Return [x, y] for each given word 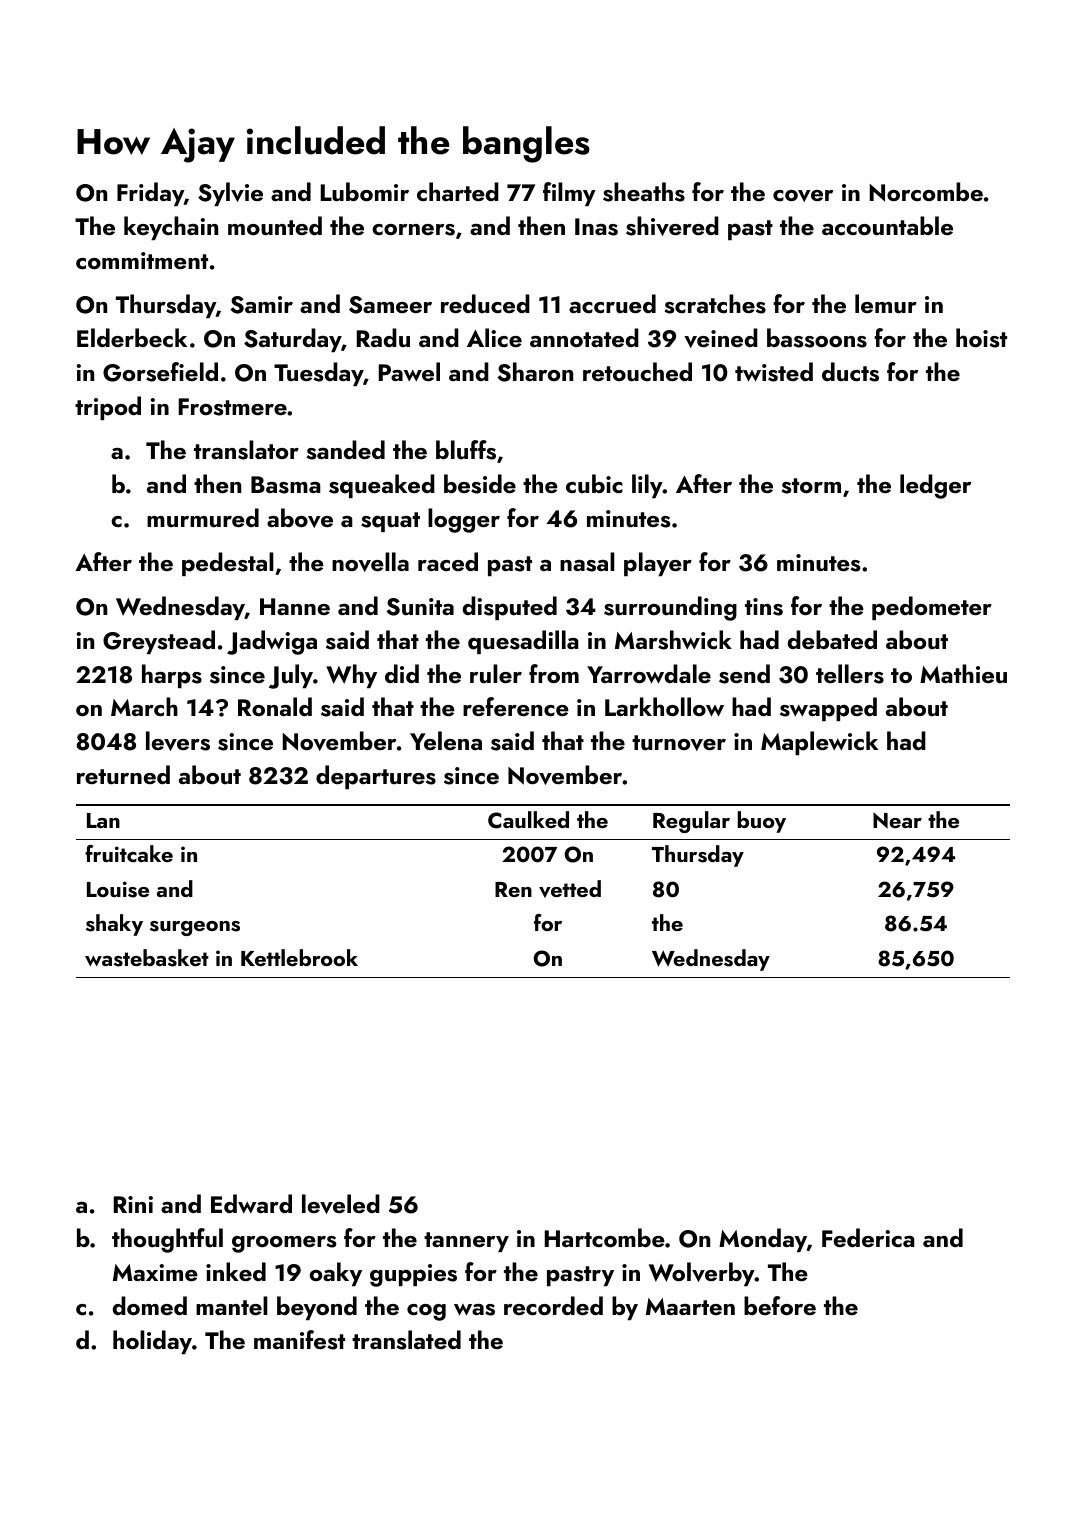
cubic [594, 484]
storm [811, 486]
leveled [341, 1204]
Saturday [292, 340]
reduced [485, 304]
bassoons [817, 338]
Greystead [159, 642]
